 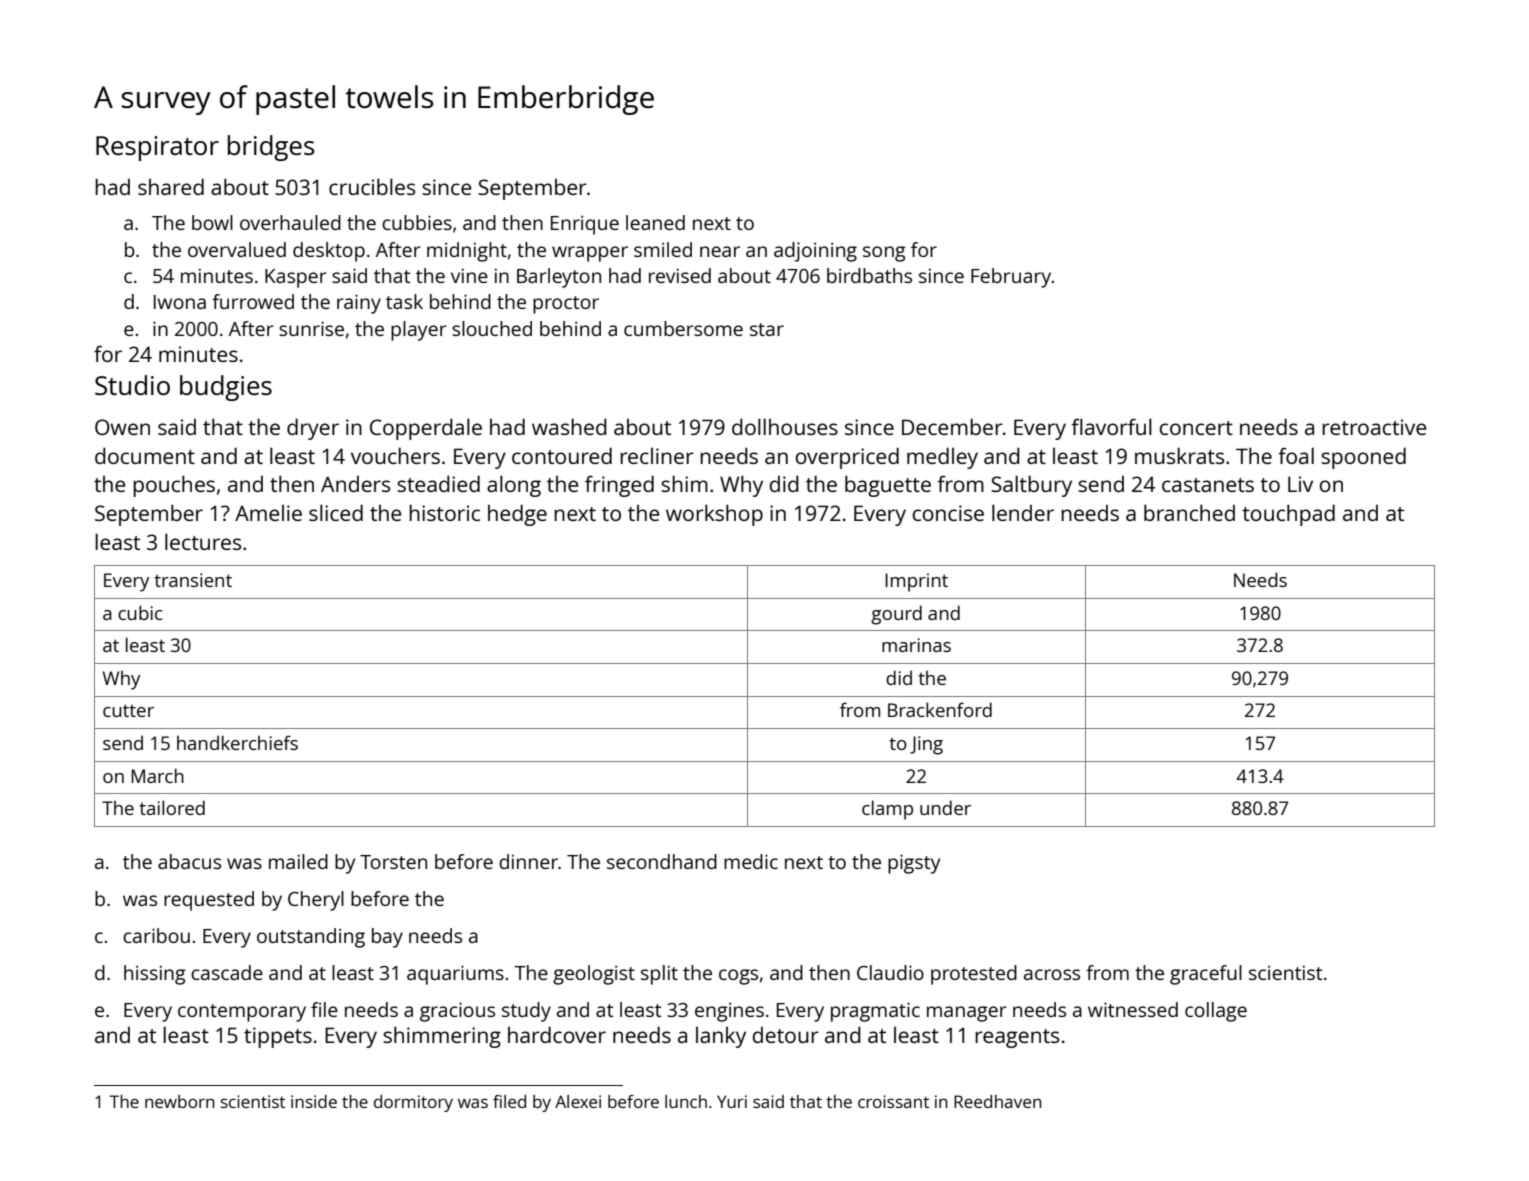 What do you see at coordinates (179, 1101) in the screenshot?
I see `newborn` at bounding box center [179, 1101].
